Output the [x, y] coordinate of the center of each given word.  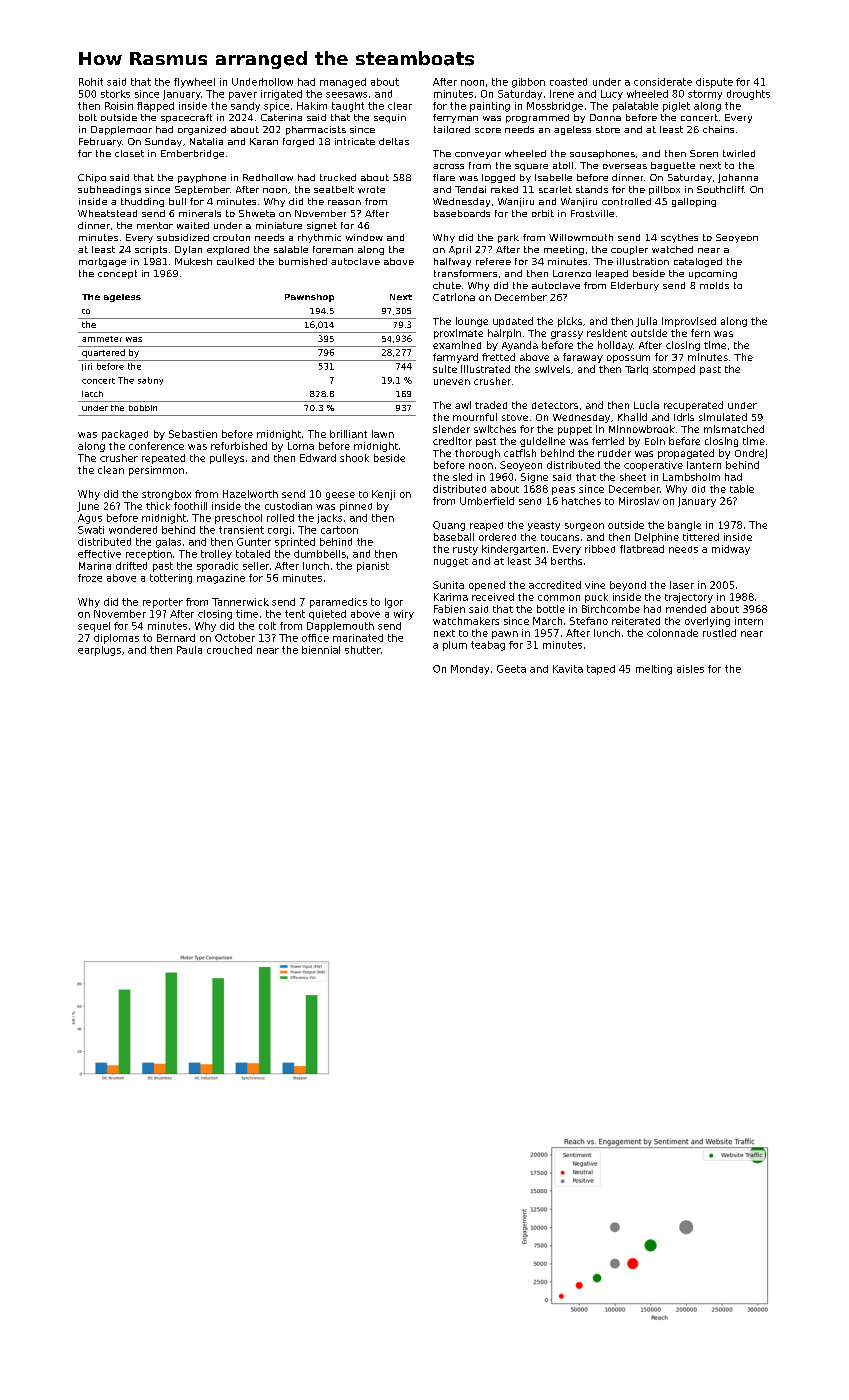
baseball [454, 537]
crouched [229, 650]
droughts [748, 95]
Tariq [636, 370]
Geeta [511, 669]
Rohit [91, 82]
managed [343, 83]
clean [111, 470]
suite [445, 369]
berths [566, 561]
